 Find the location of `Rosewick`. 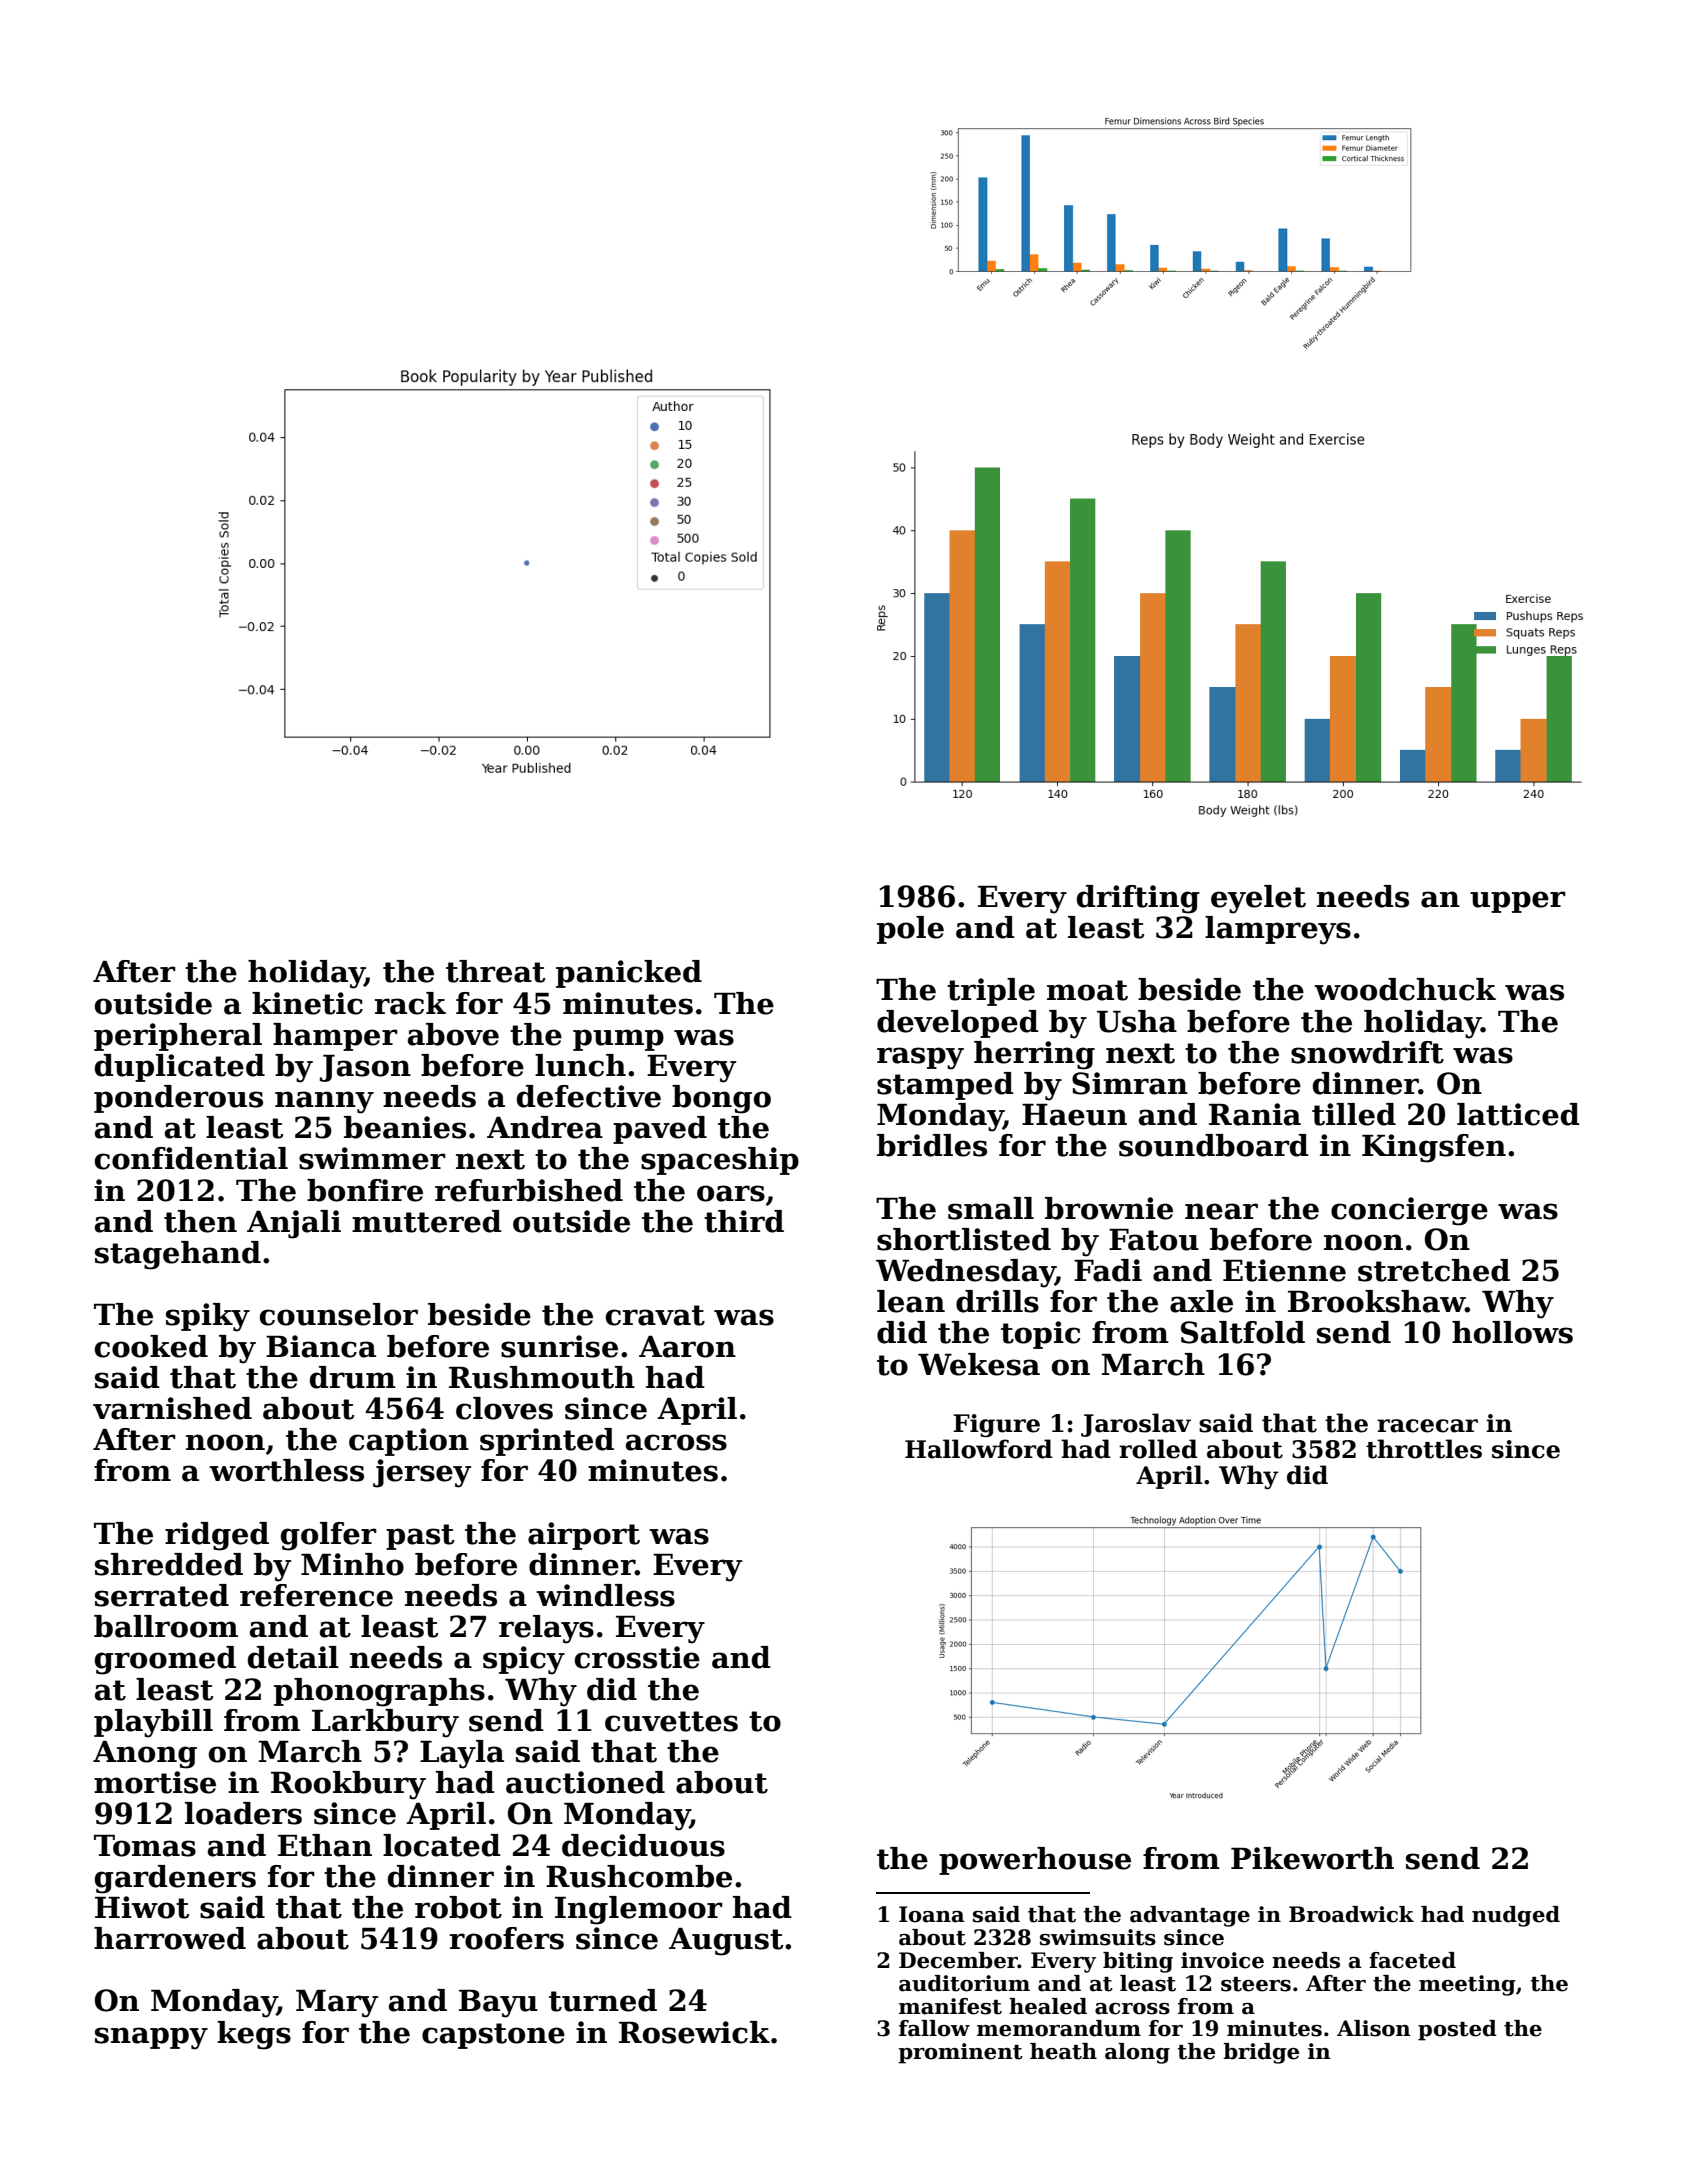

Rosewick is located at coordinates (694, 2032).
